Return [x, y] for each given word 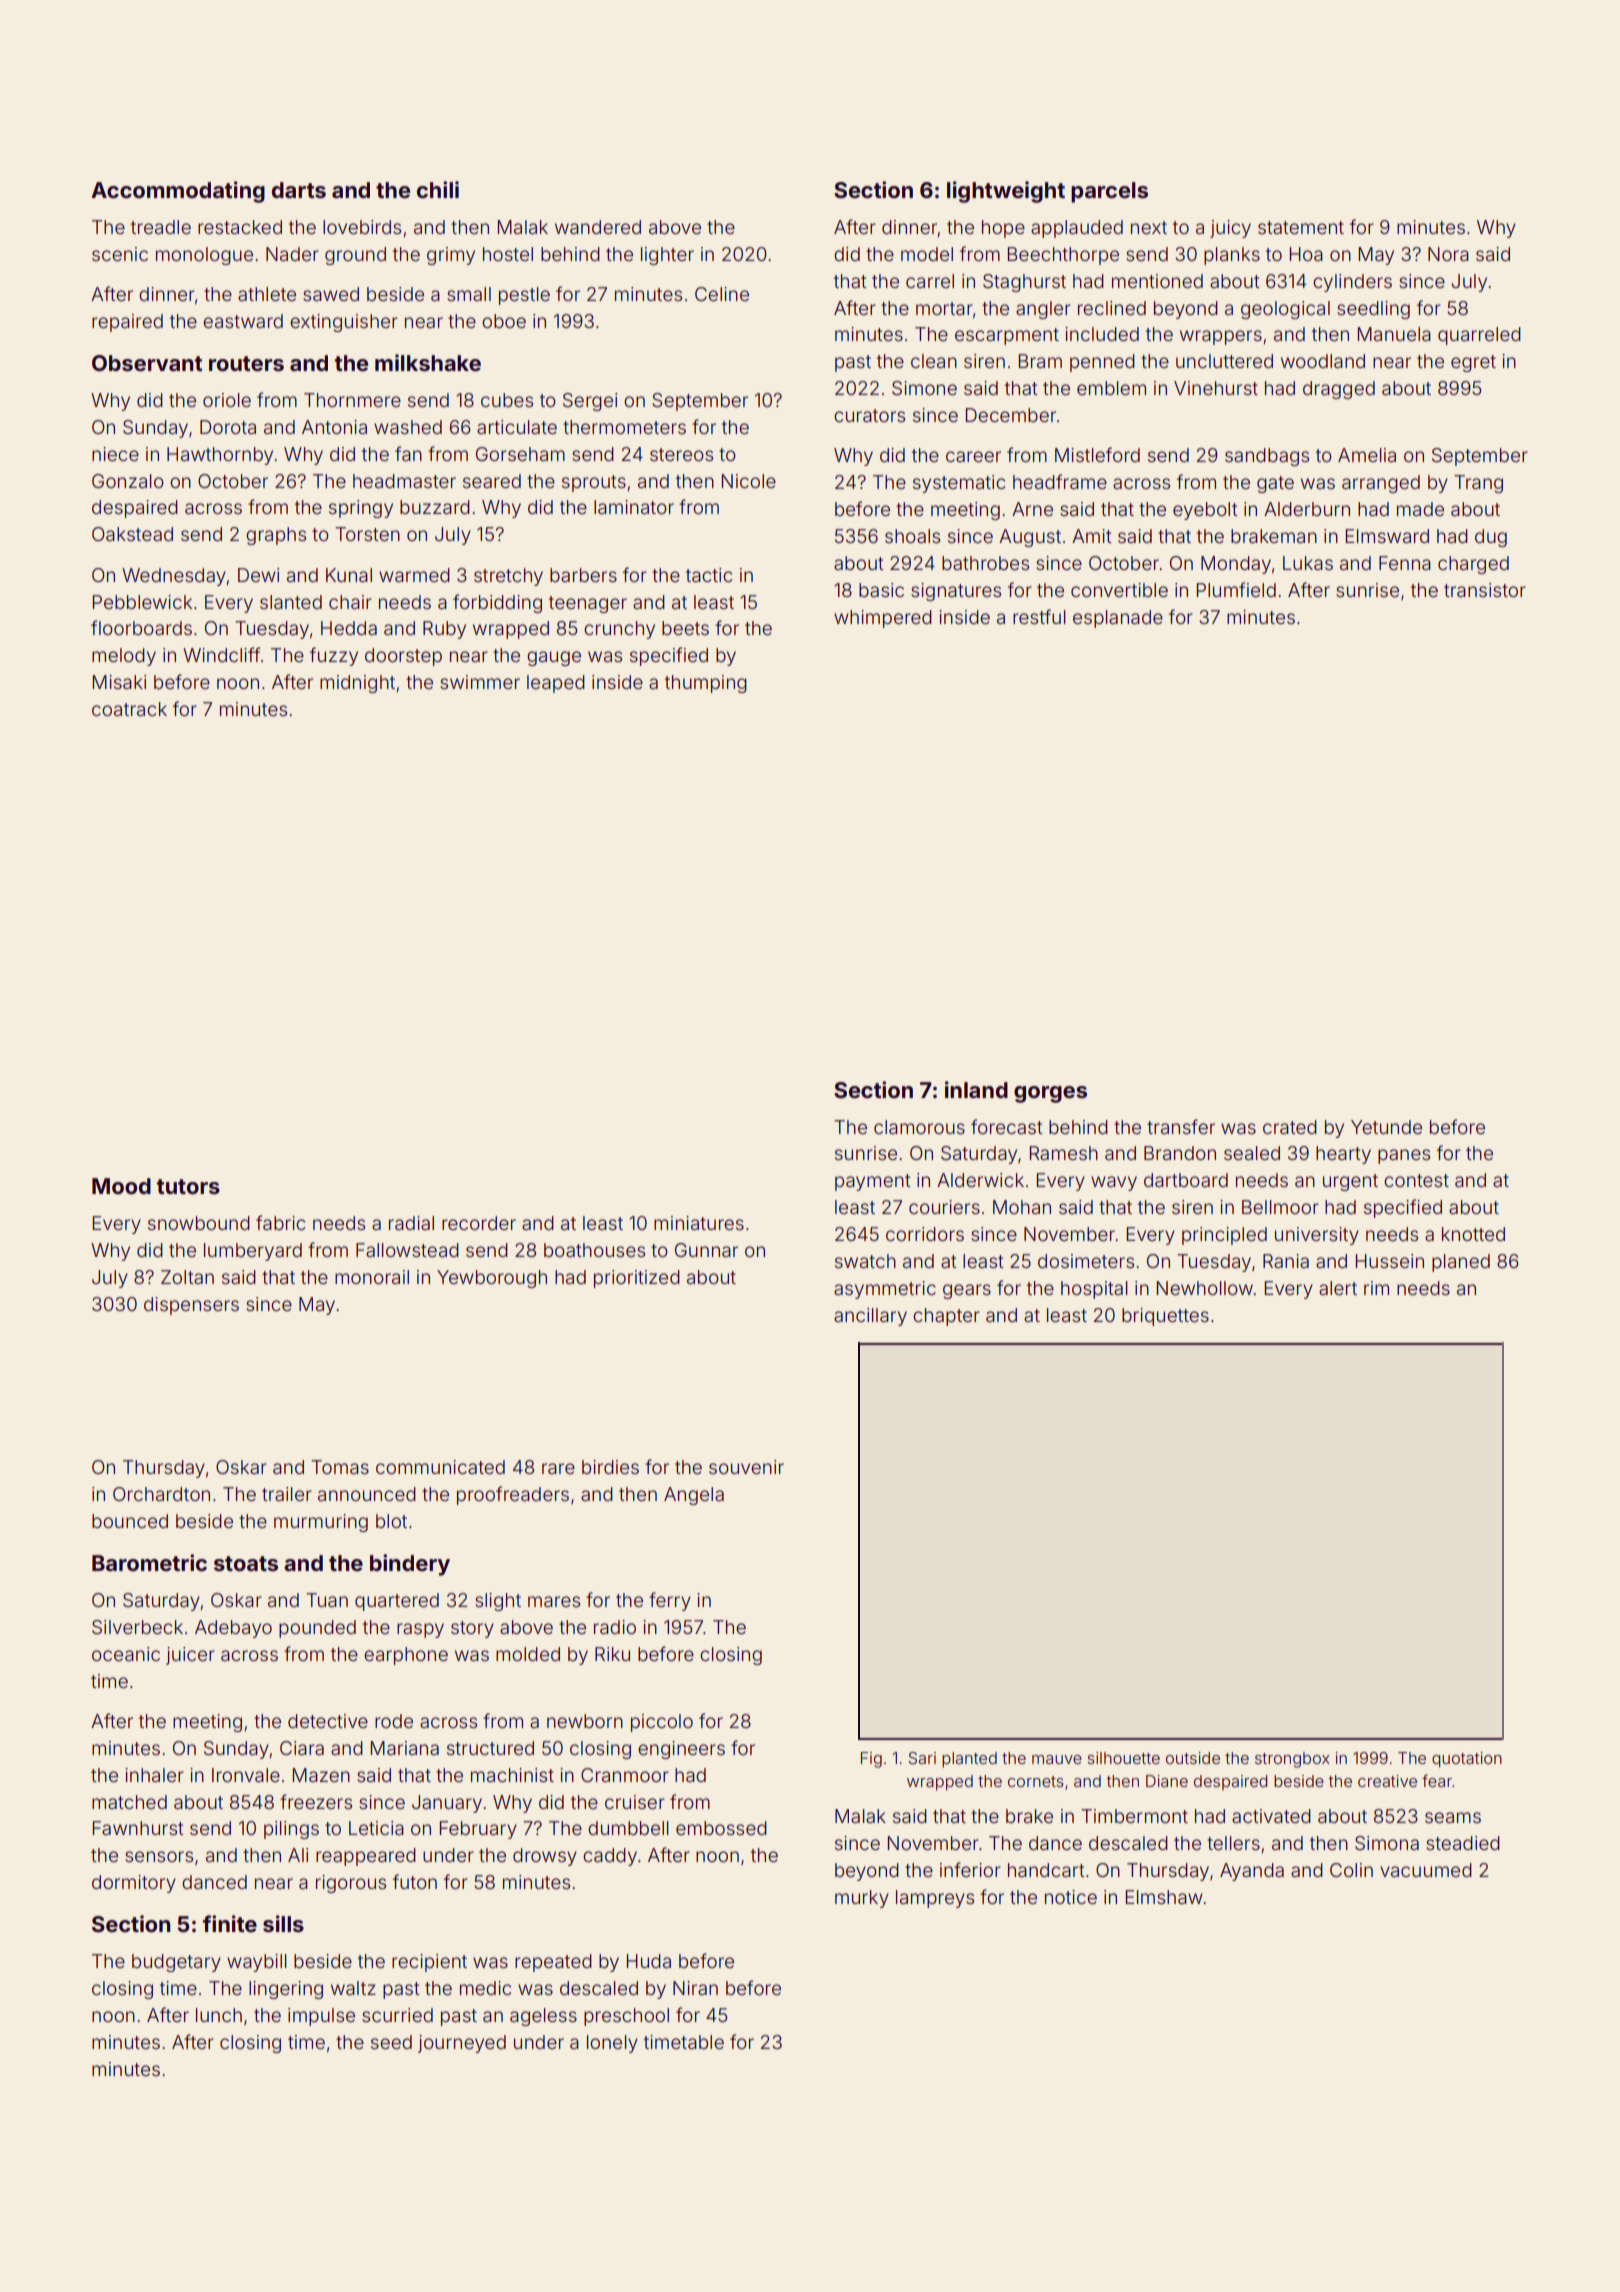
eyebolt [1205, 511]
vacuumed [1426, 1870]
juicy [1230, 229]
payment [873, 1182]
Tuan [327, 1600]
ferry [670, 1601]
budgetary [176, 1963]
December [1011, 415]
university [1317, 1236]
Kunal [349, 575]
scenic [120, 254]
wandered [598, 227]
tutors [188, 1186]
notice [1071, 1897]
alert [1338, 1288]
